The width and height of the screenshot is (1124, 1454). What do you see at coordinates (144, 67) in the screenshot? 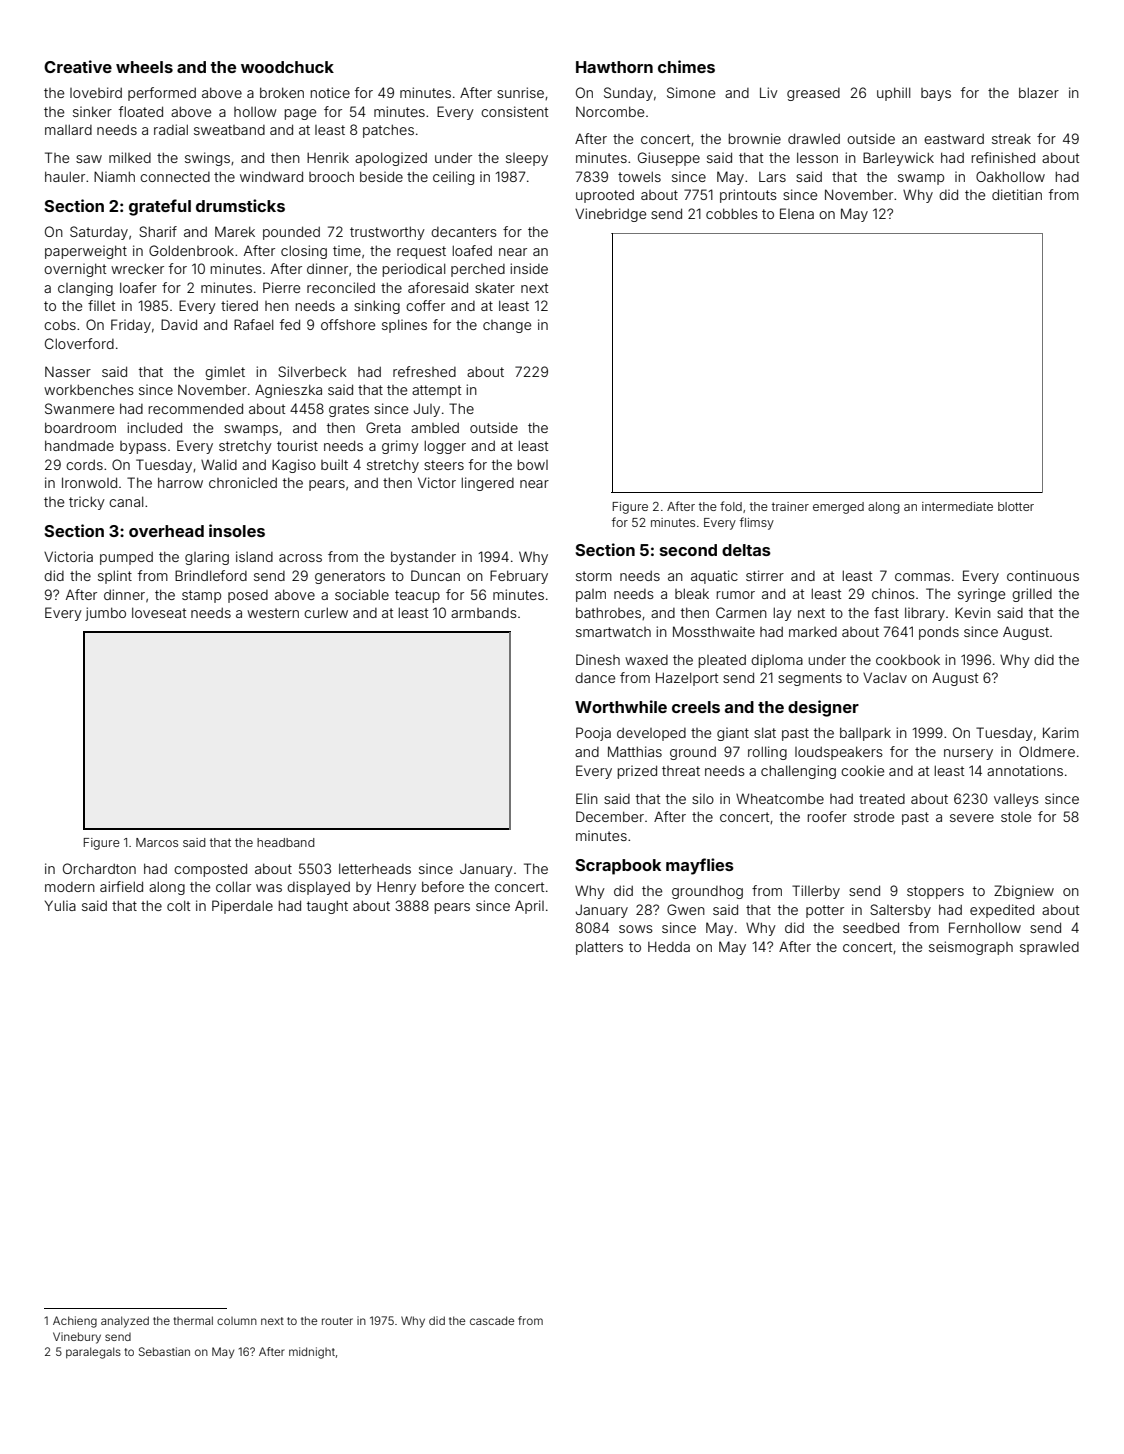
I see `wheels` at bounding box center [144, 67].
